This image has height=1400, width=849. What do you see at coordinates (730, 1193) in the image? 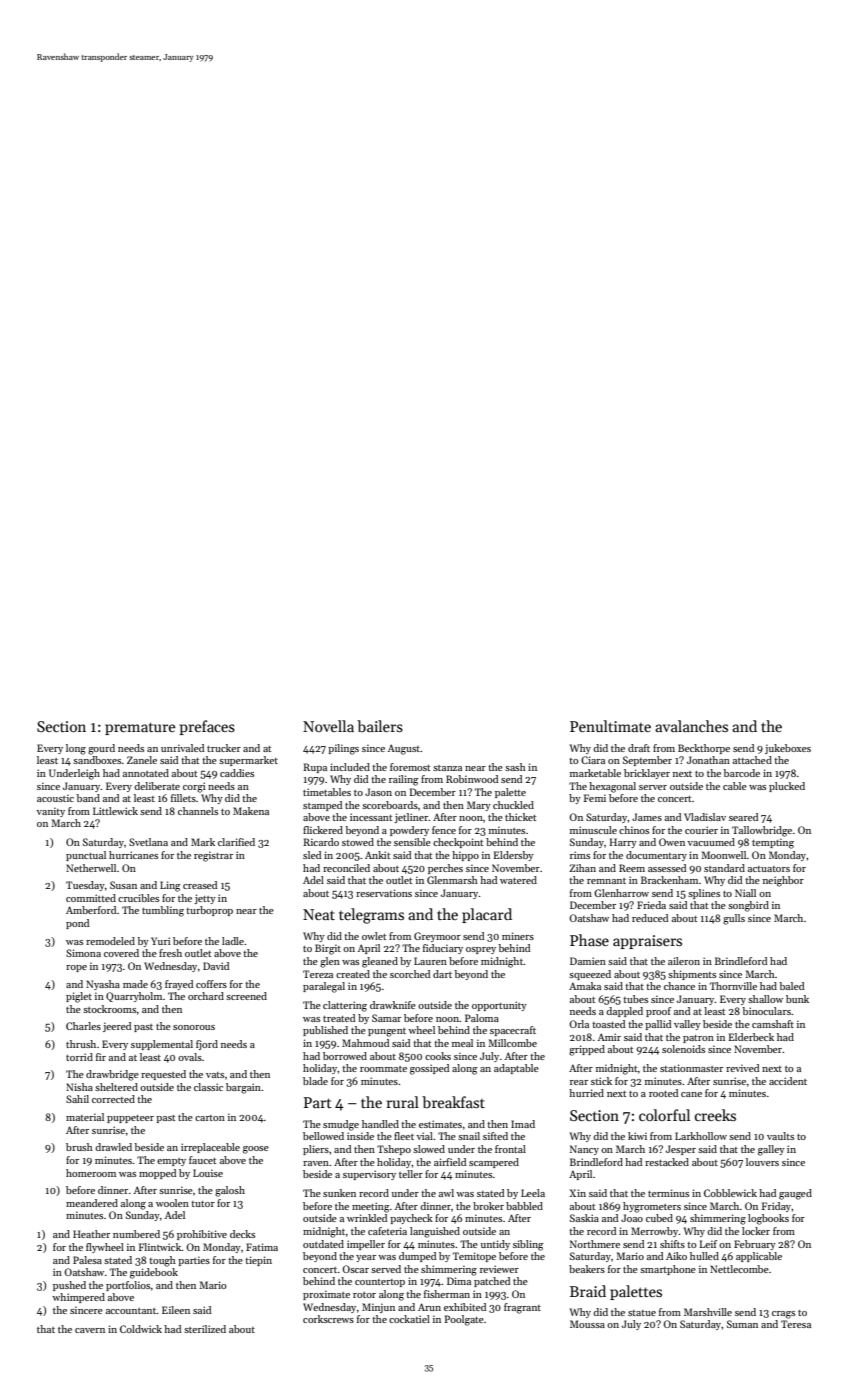
I see `Cobblewick` at bounding box center [730, 1193].
